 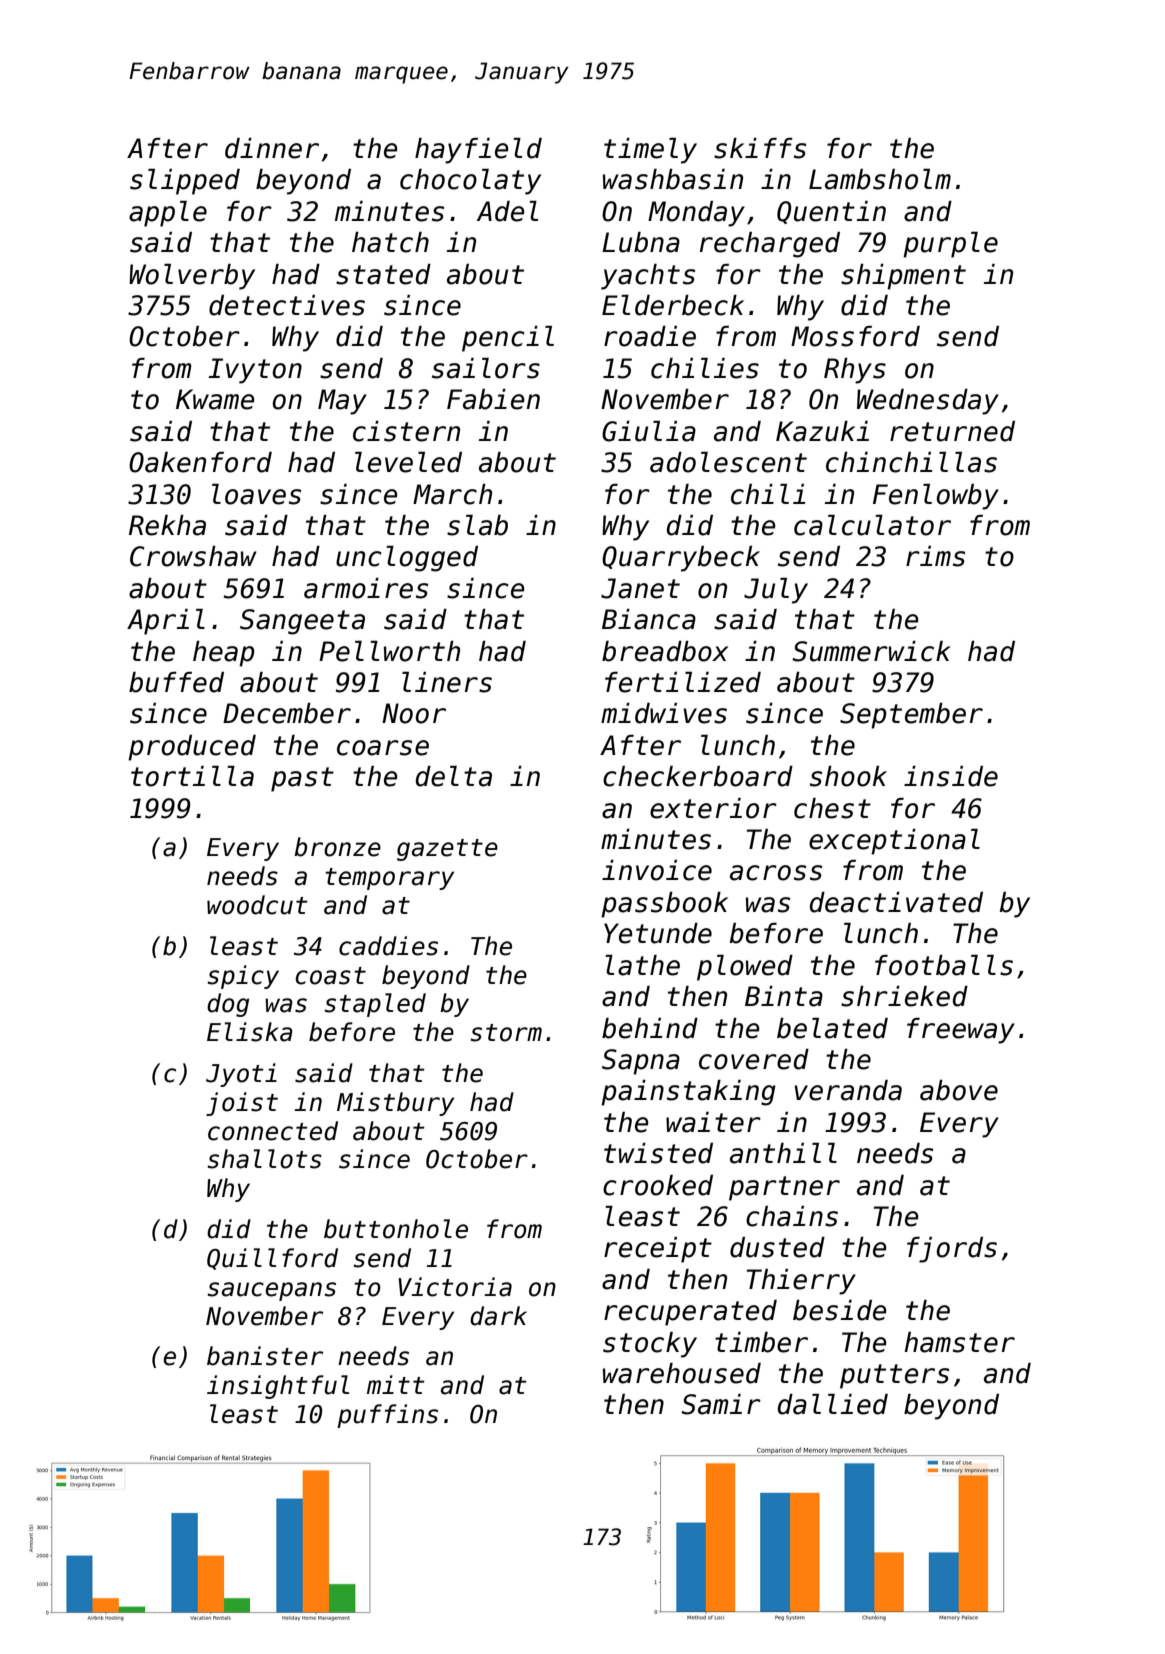 I want to click on Summerwick, so click(x=871, y=651).
